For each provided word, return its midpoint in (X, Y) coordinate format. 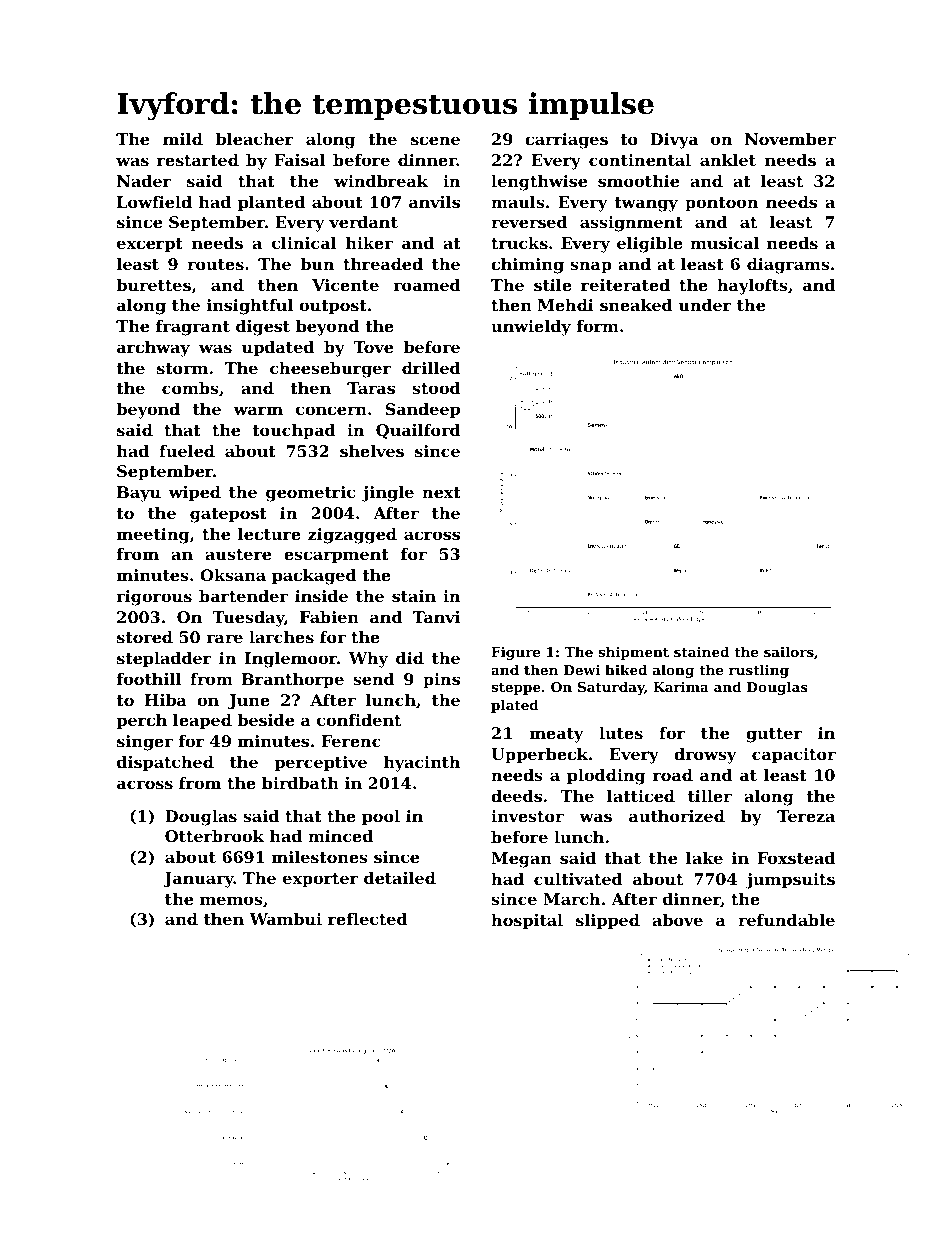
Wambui (285, 919)
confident (359, 720)
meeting (153, 536)
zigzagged (352, 536)
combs (190, 388)
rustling (759, 671)
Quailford (418, 431)
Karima (681, 687)
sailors (789, 651)
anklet (728, 160)
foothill (149, 679)
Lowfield (154, 202)
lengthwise (539, 183)
